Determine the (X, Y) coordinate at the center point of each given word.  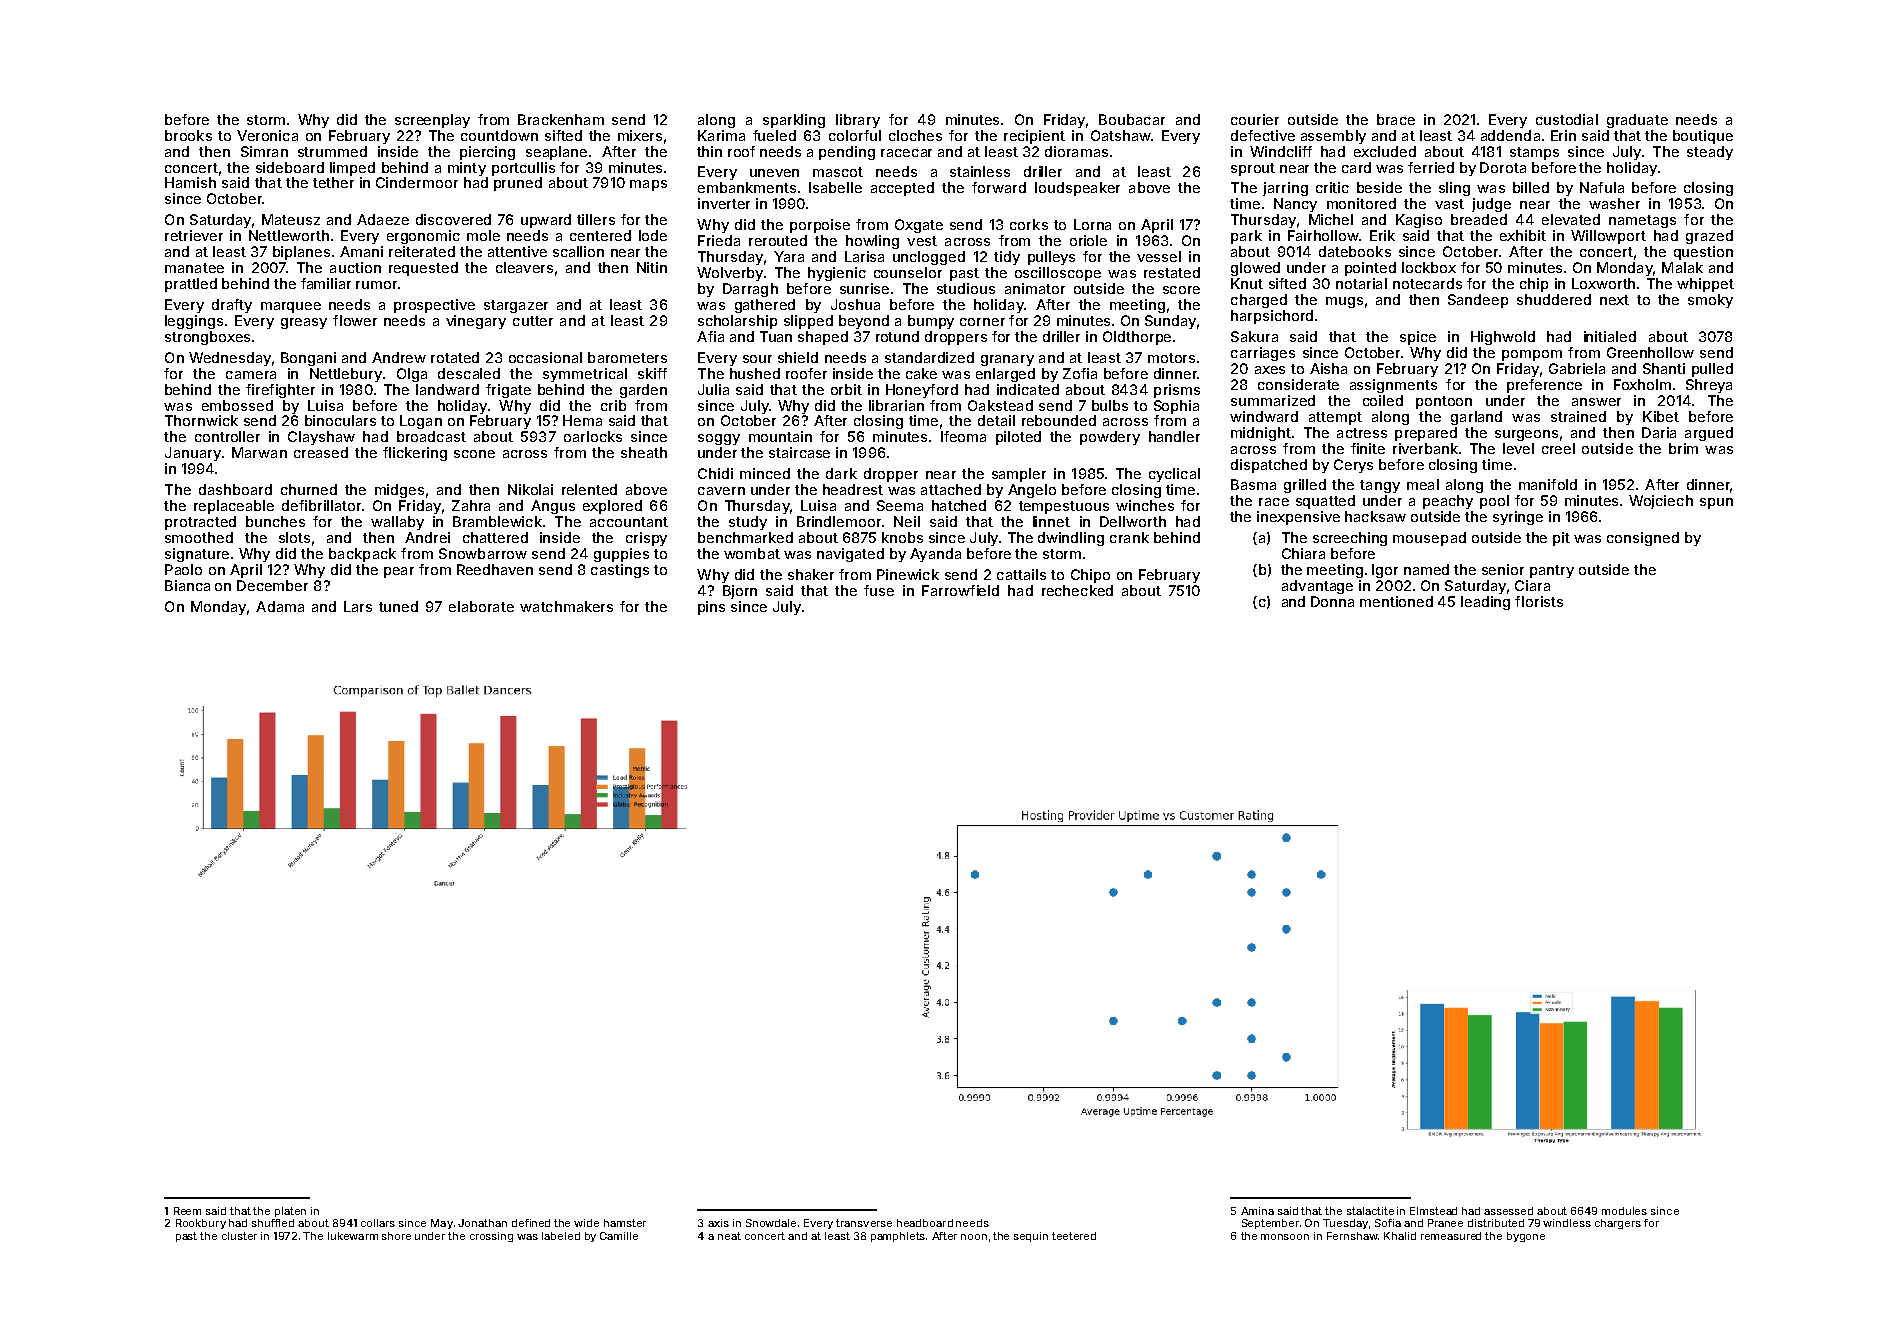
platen (290, 1212)
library (858, 121)
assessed (1508, 1211)
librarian (896, 405)
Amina (1257, 1211)
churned (309, 489)
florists (1539, 601)
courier (1255, 119)
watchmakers (566, 606)
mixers (640, 135)
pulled (1712, 370)
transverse (864, 1223)
